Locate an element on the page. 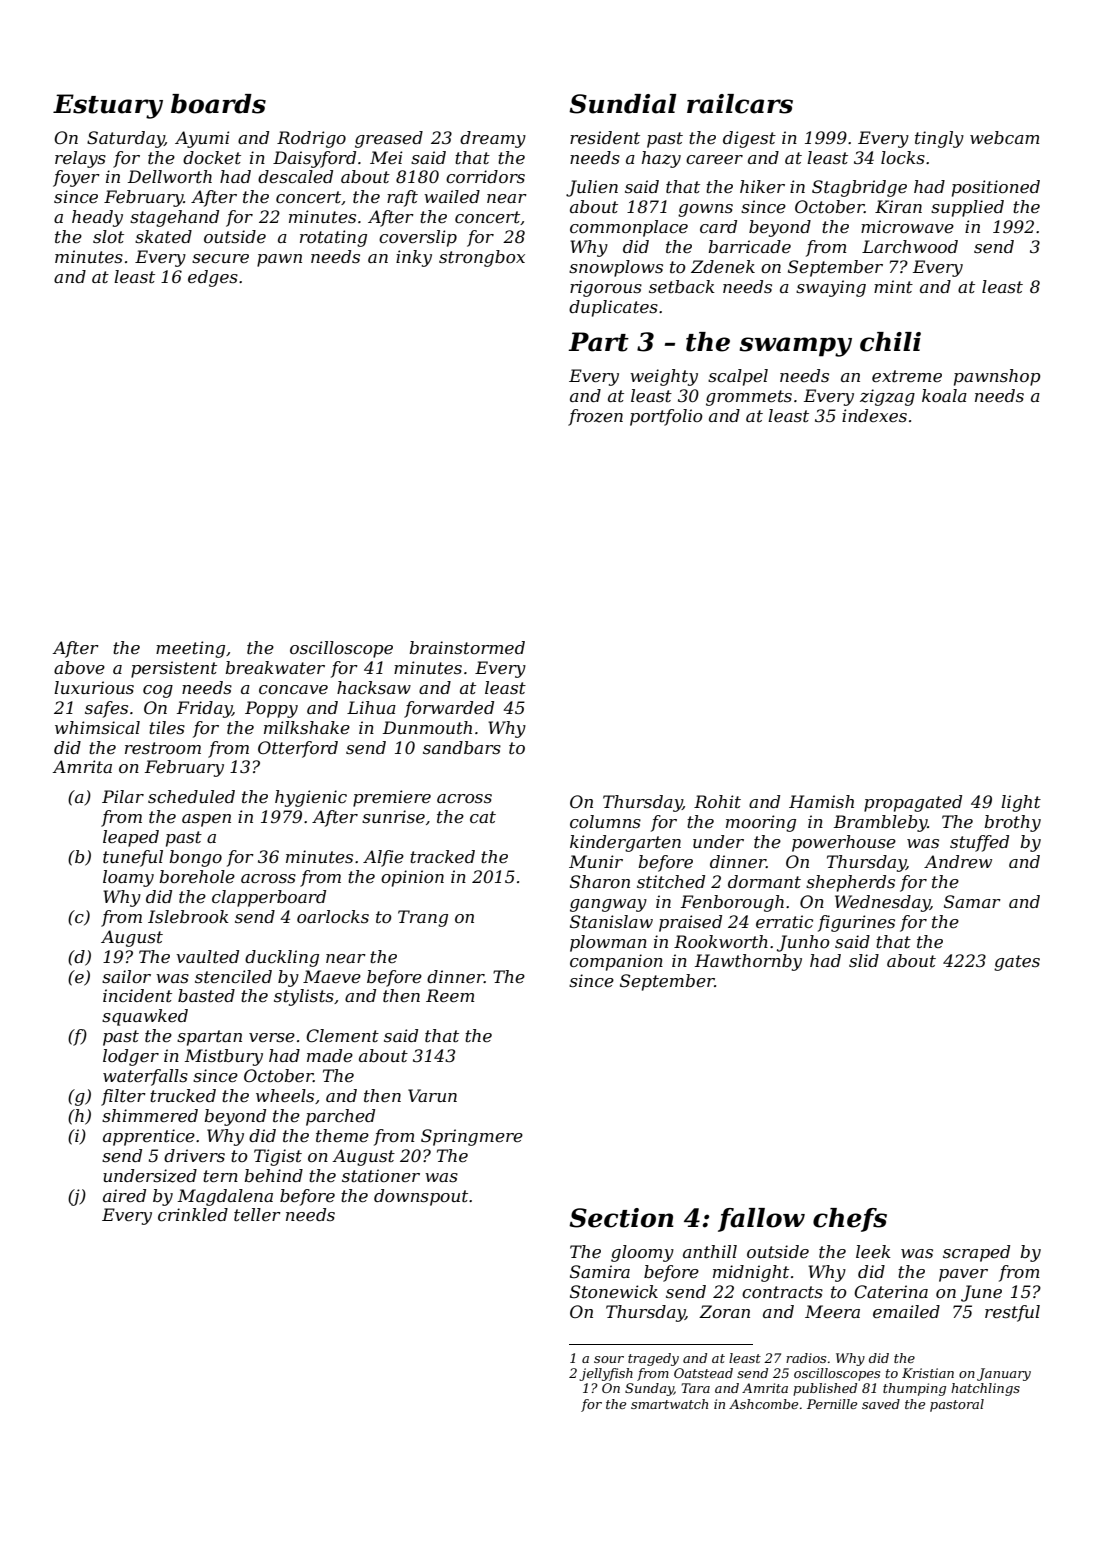 The image size is (1095, 1549). smartwatch is located at coordinates (669, 1404).
